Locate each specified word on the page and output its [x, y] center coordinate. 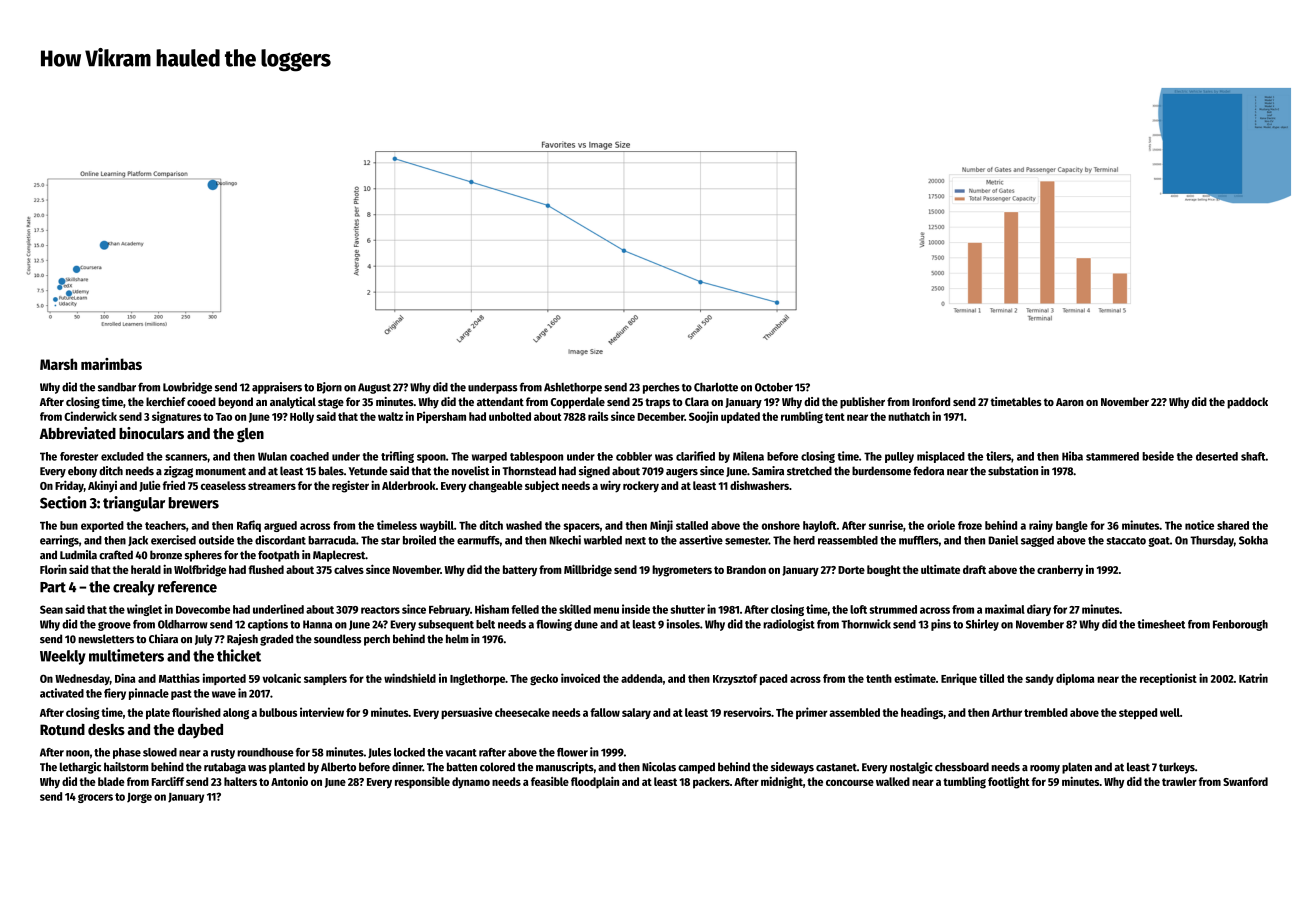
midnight [782, 782]
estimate [915, 678]
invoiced [580, 678]
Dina [125, 678]
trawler [1179, 781]
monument [221, 471]
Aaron [1070, 402]
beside [1158, 456]
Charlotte [716, 387]
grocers [95, 798]
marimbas [111, 364]
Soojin [703, 417]
